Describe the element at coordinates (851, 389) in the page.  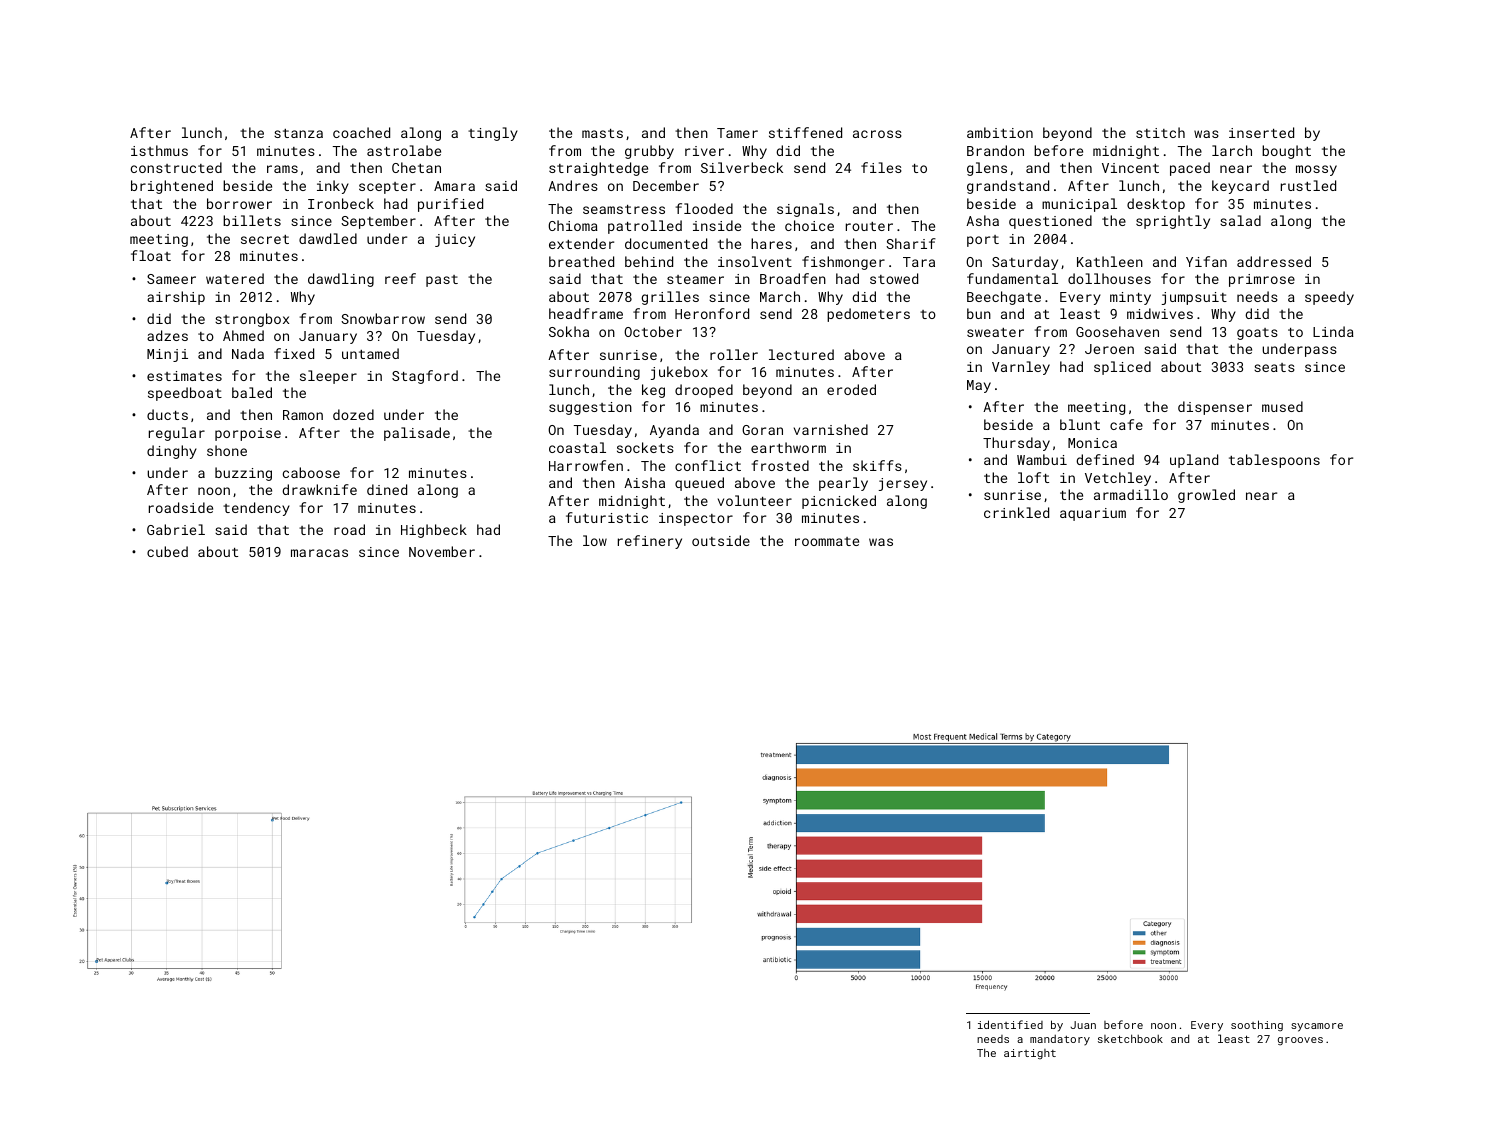
I see `eroded` at that location.
